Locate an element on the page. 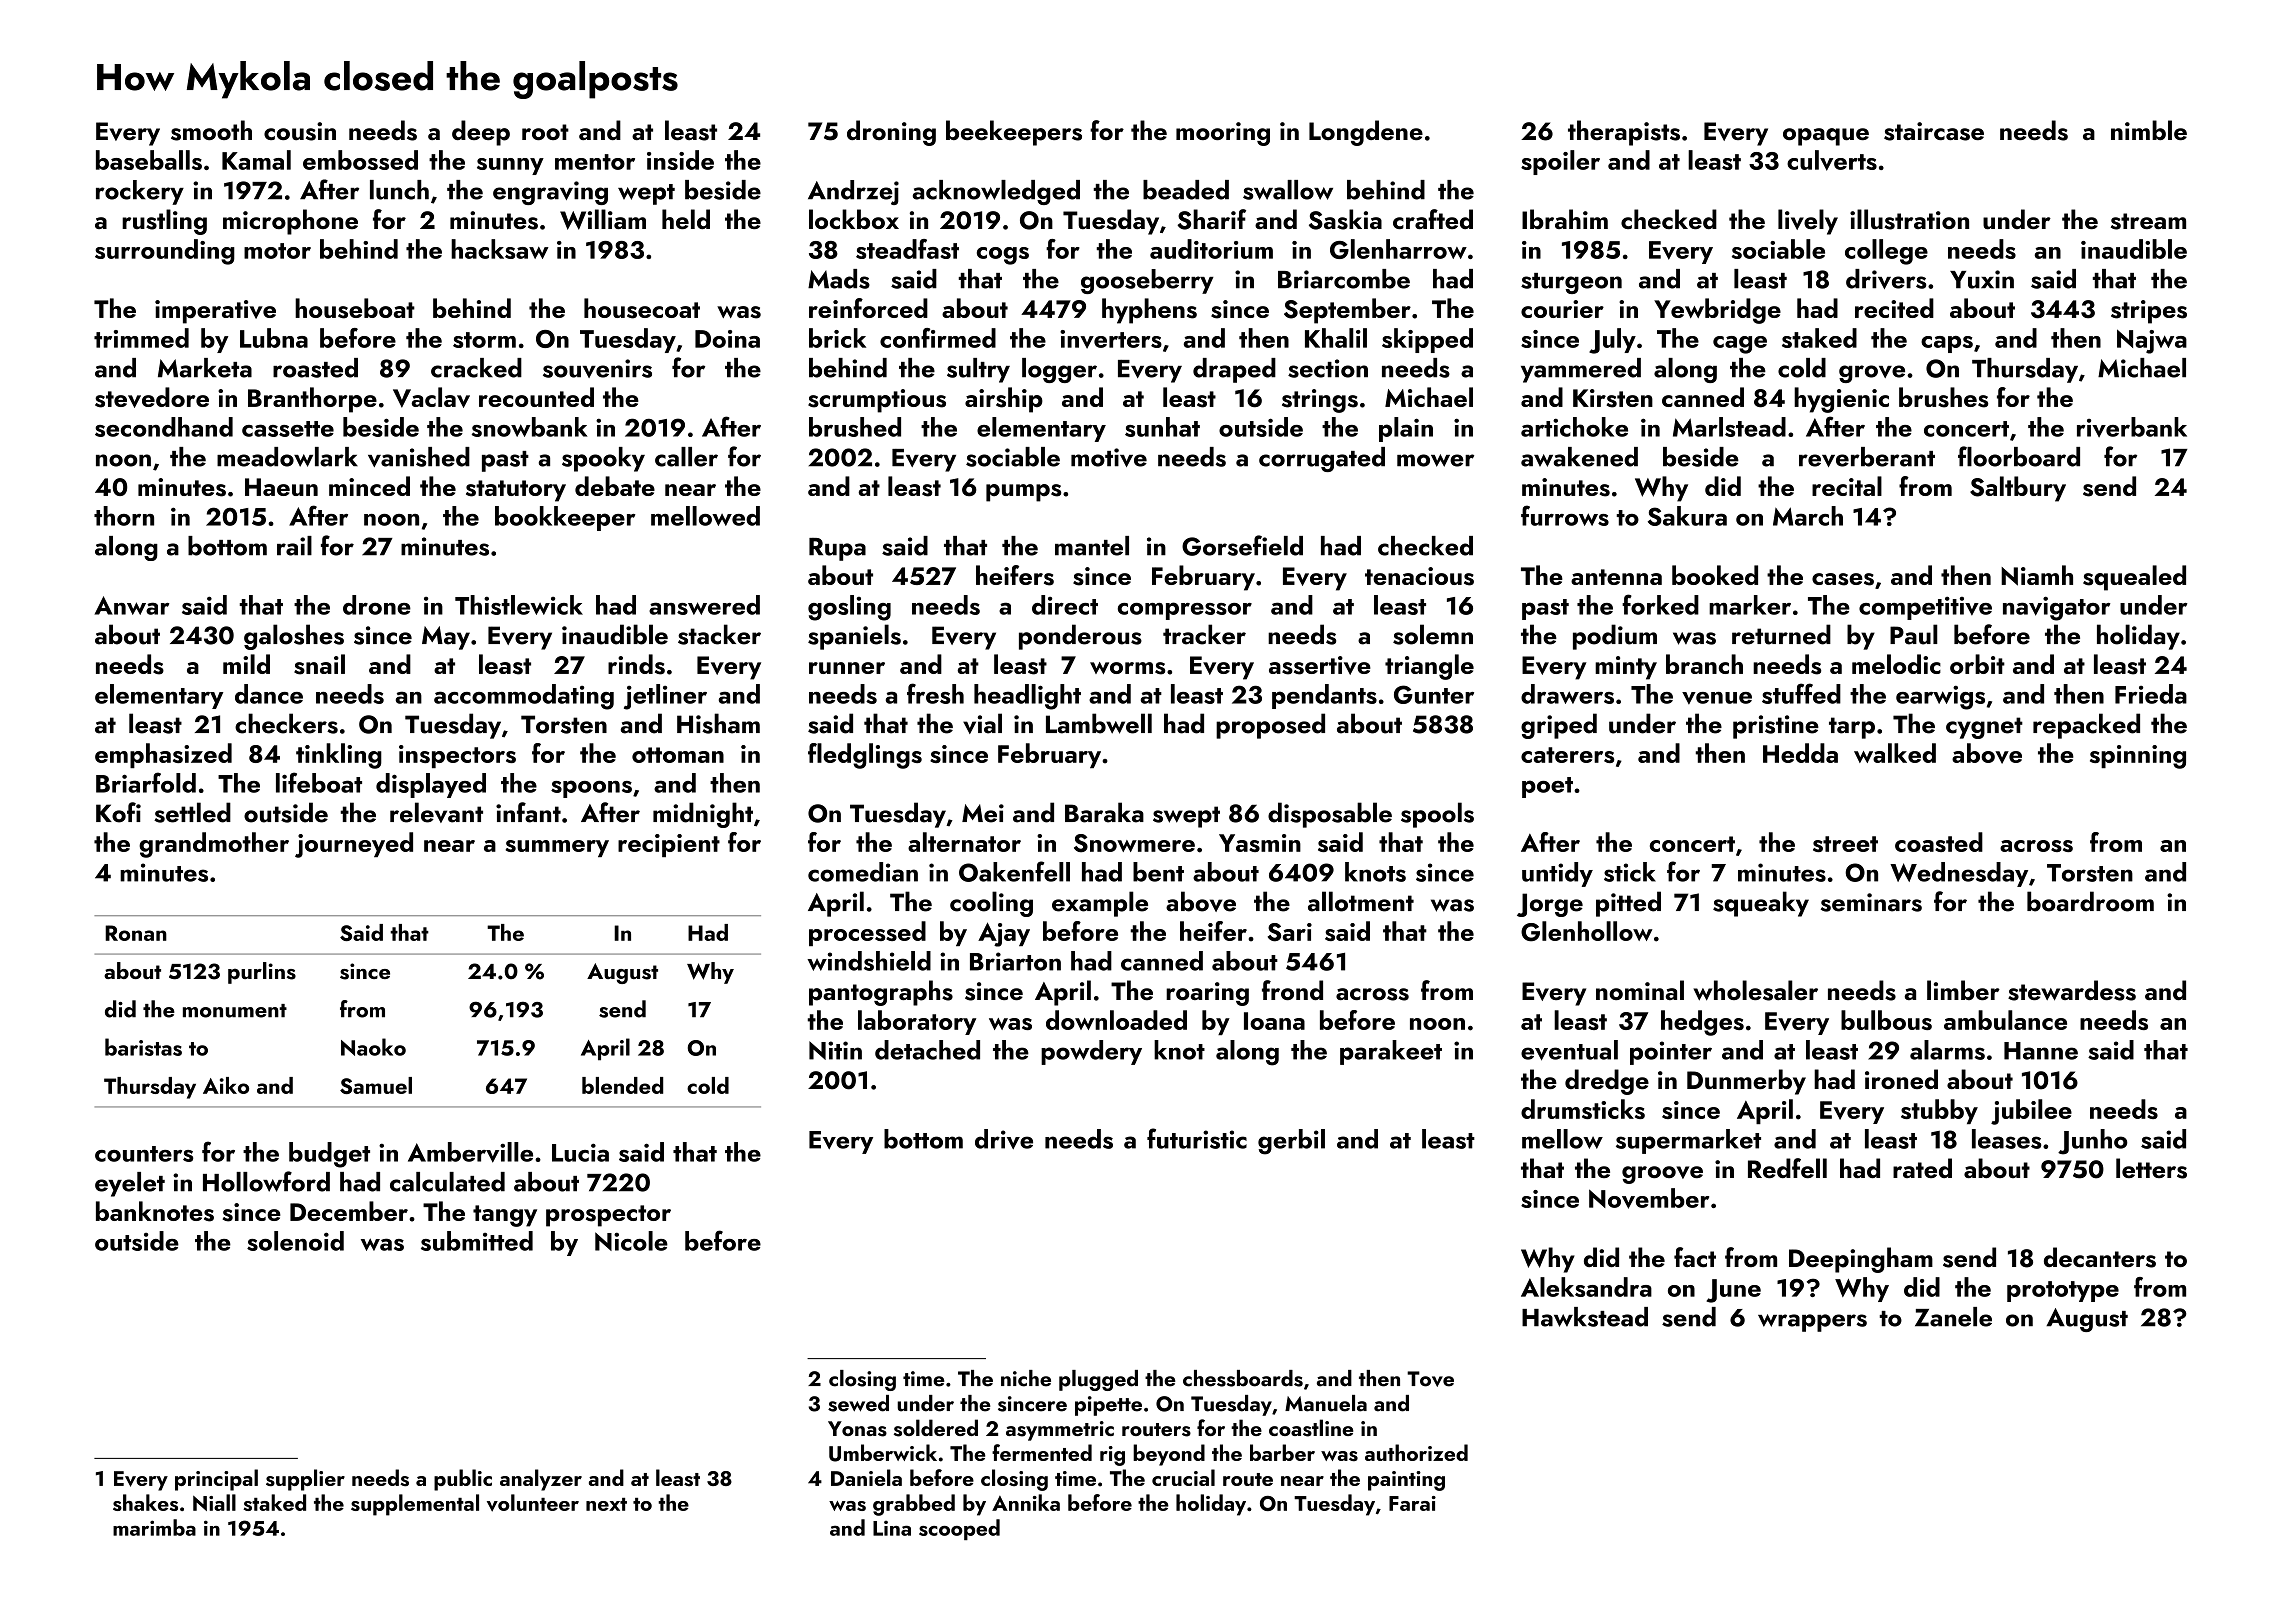  vial is located at coordinates (982, 723).
